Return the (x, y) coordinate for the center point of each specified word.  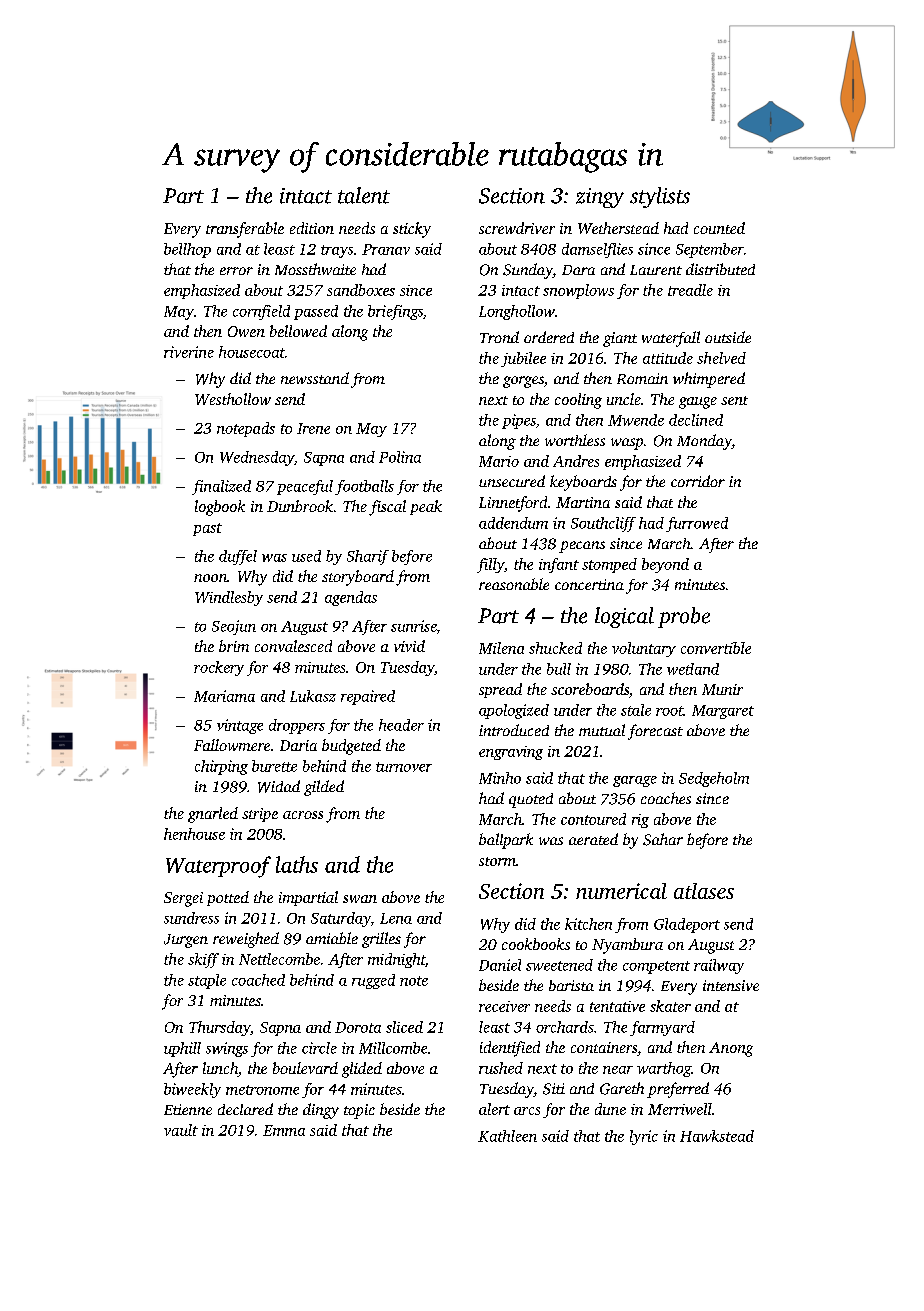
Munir (722, 689)
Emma (284, 1130)
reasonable (514, 584)
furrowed (697, 524)
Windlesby (229, 598)
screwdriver (517, 228)
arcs (527, 1111)
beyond (665, 565)
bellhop (187, 250)
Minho (500, 778)
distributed (720, 269)
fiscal (387, 508)
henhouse (194, 834)
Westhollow (233, 399)
